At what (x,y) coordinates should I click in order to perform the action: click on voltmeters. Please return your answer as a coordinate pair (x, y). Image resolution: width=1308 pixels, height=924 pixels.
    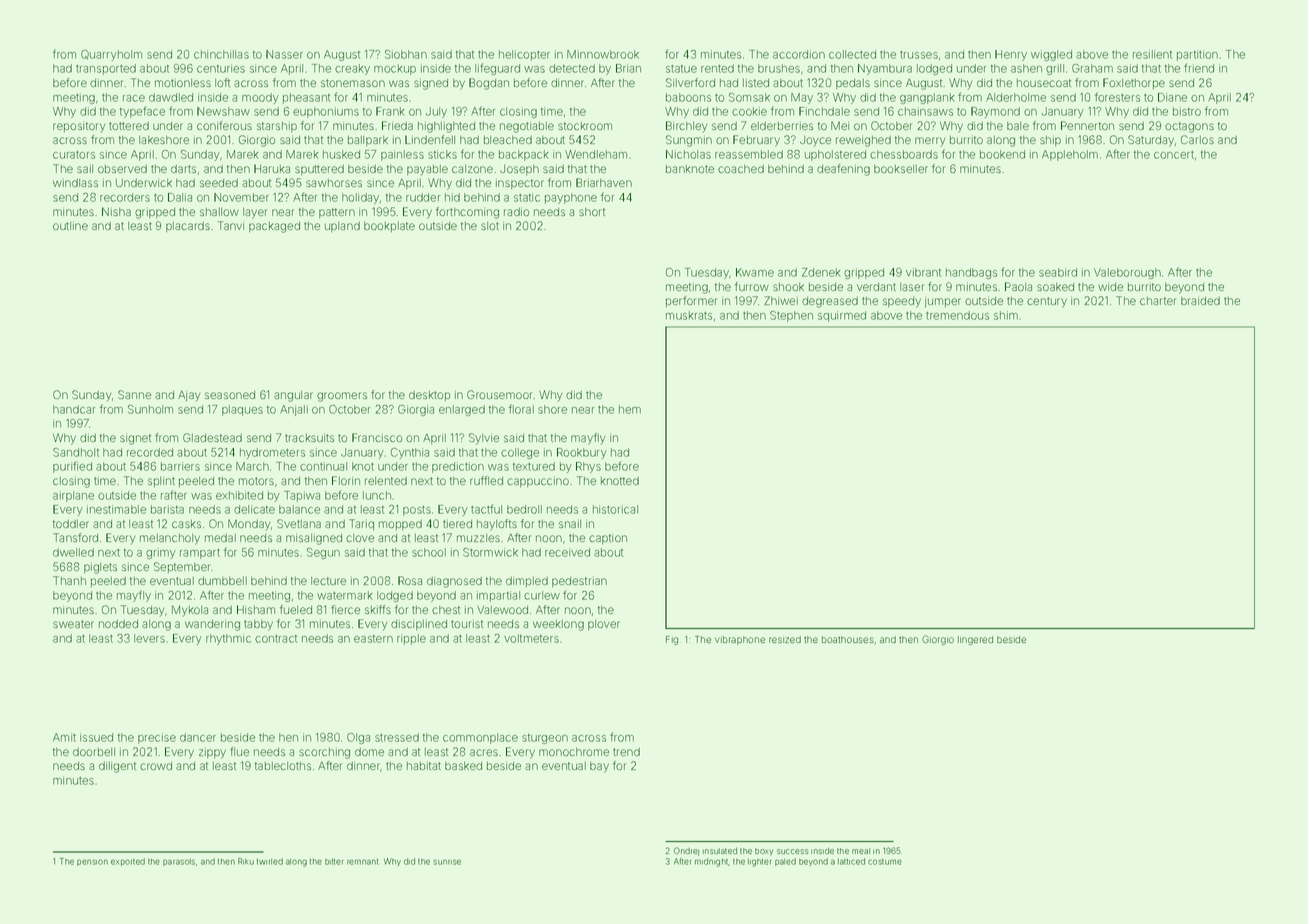
    Looking at the image, I should click on (531, 638).
